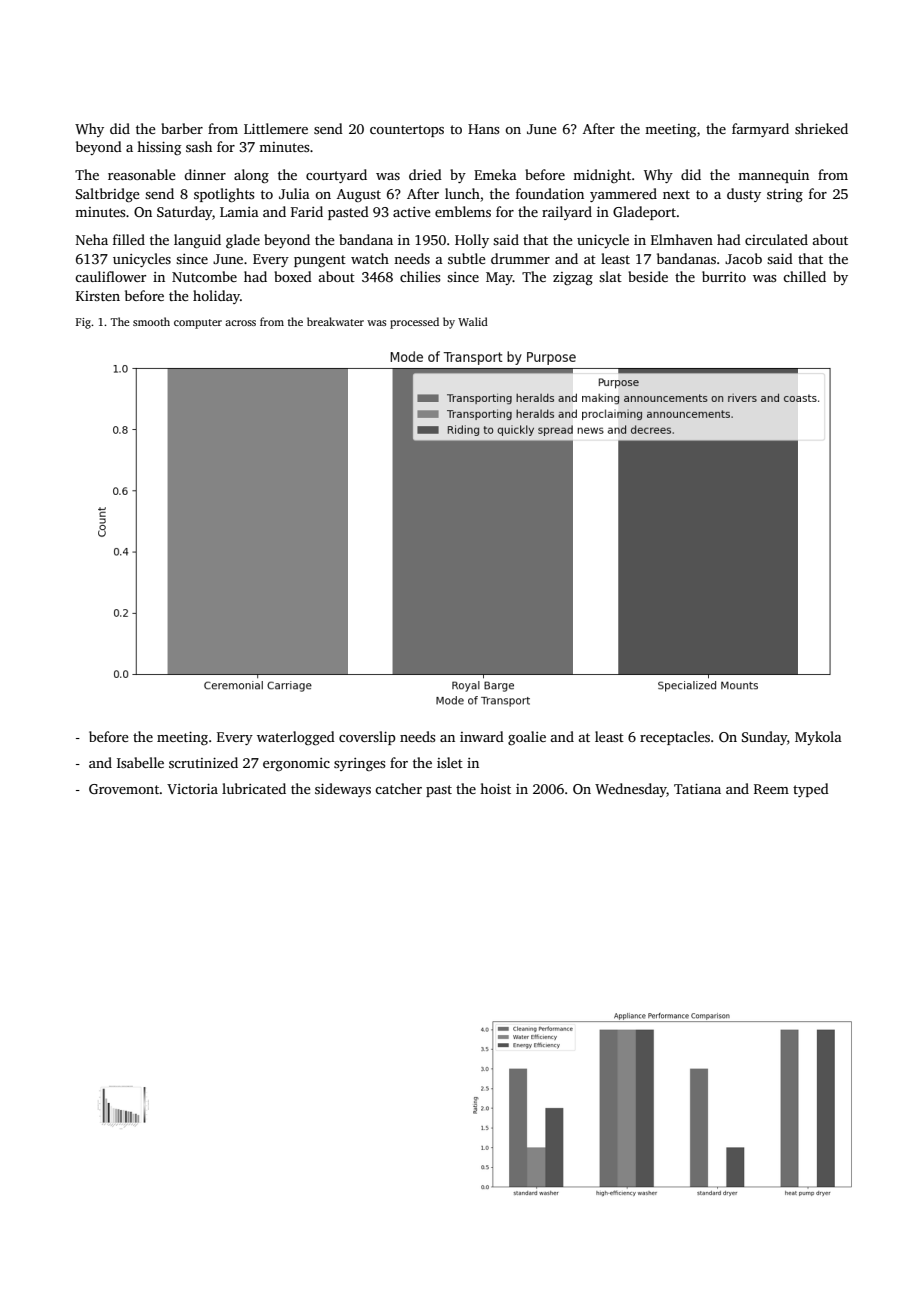 This document has width=924, height=1308. What do you see at coordinates (462, 193) in the document?
I see `lunch` at bounding box center [462, 193].
